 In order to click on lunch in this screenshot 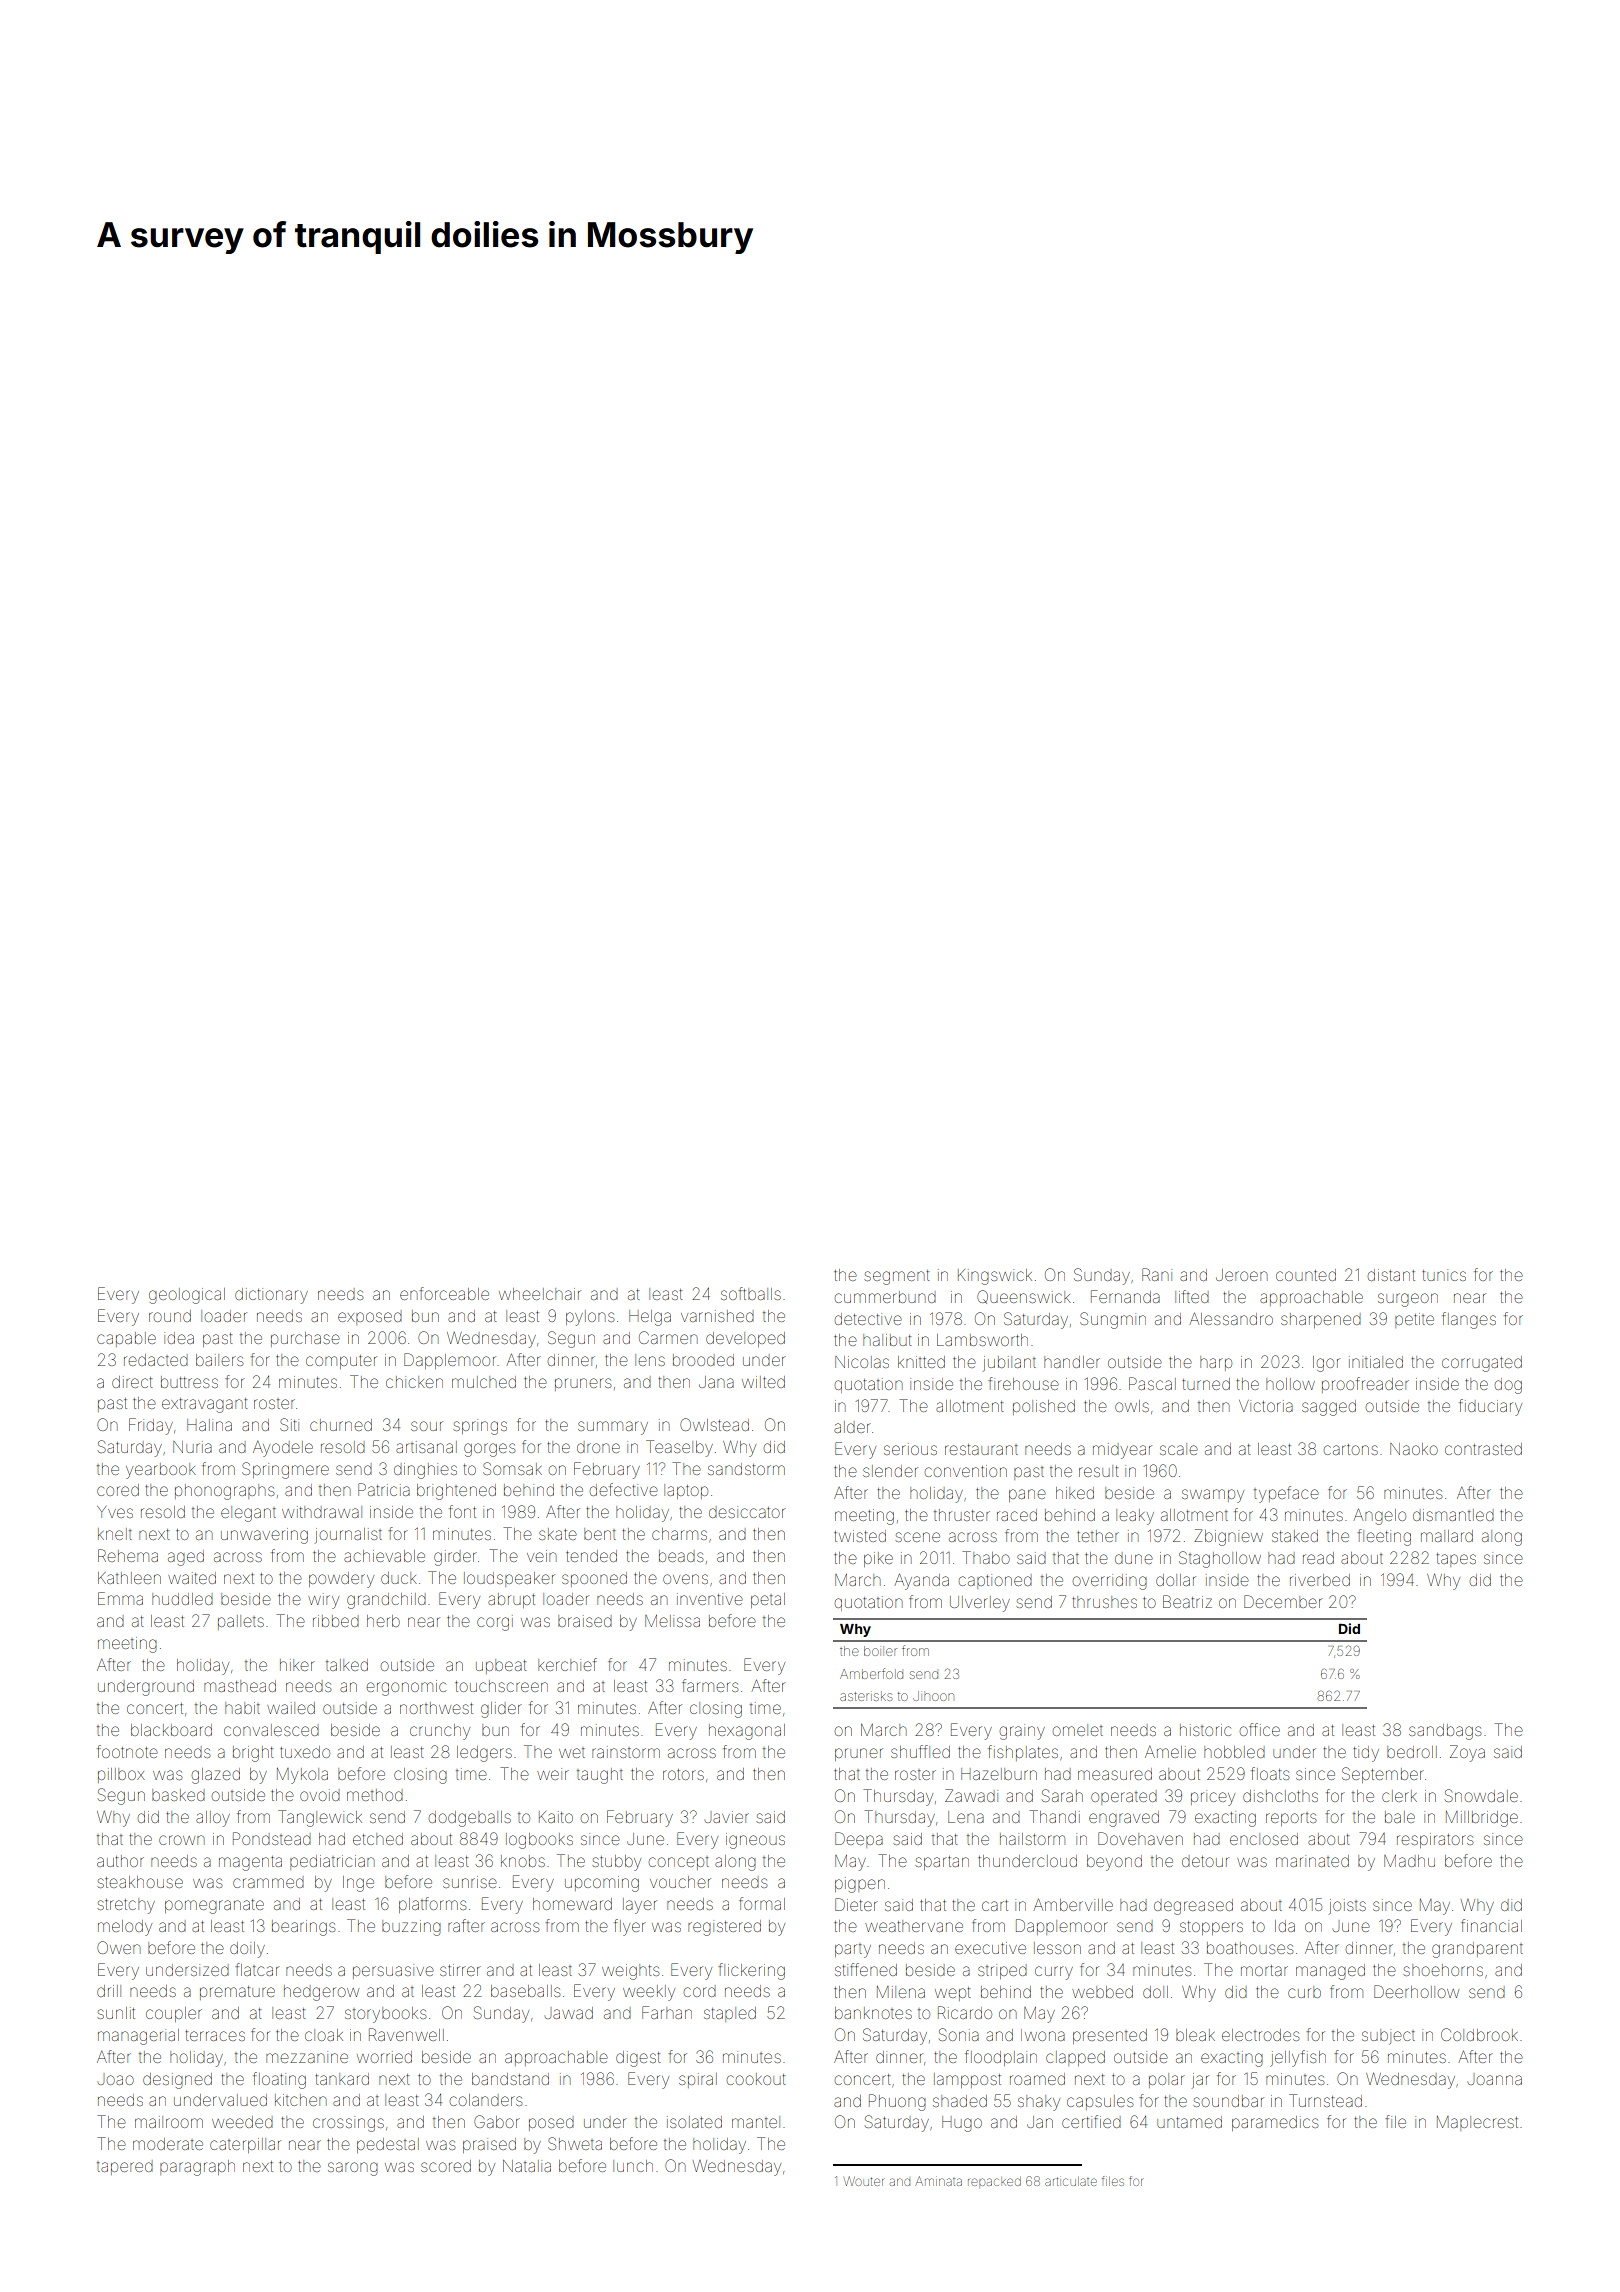, I will do `click(633, 2166)`.
